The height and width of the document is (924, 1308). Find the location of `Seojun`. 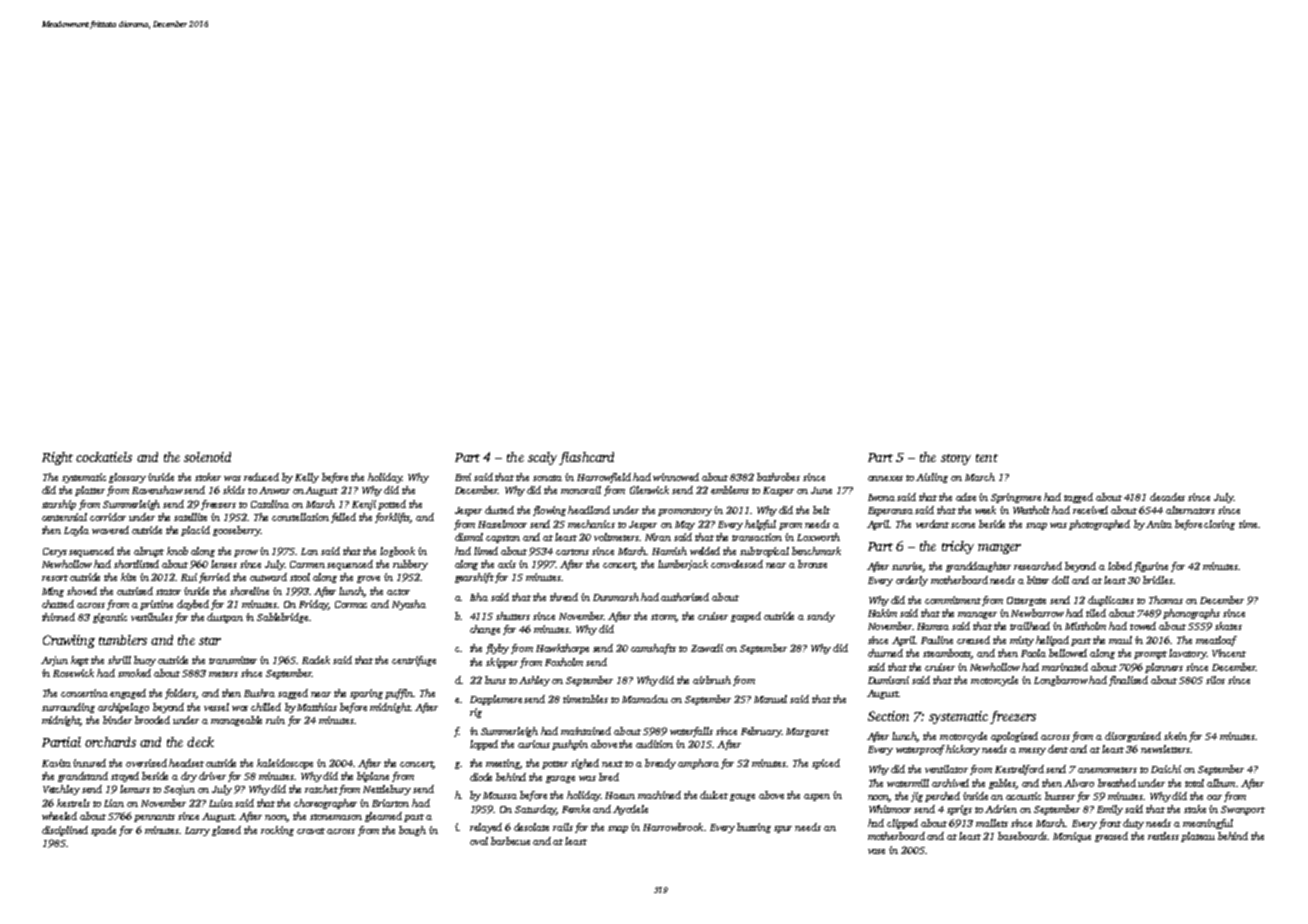

Seojun is located at coordinates (179, 790).
